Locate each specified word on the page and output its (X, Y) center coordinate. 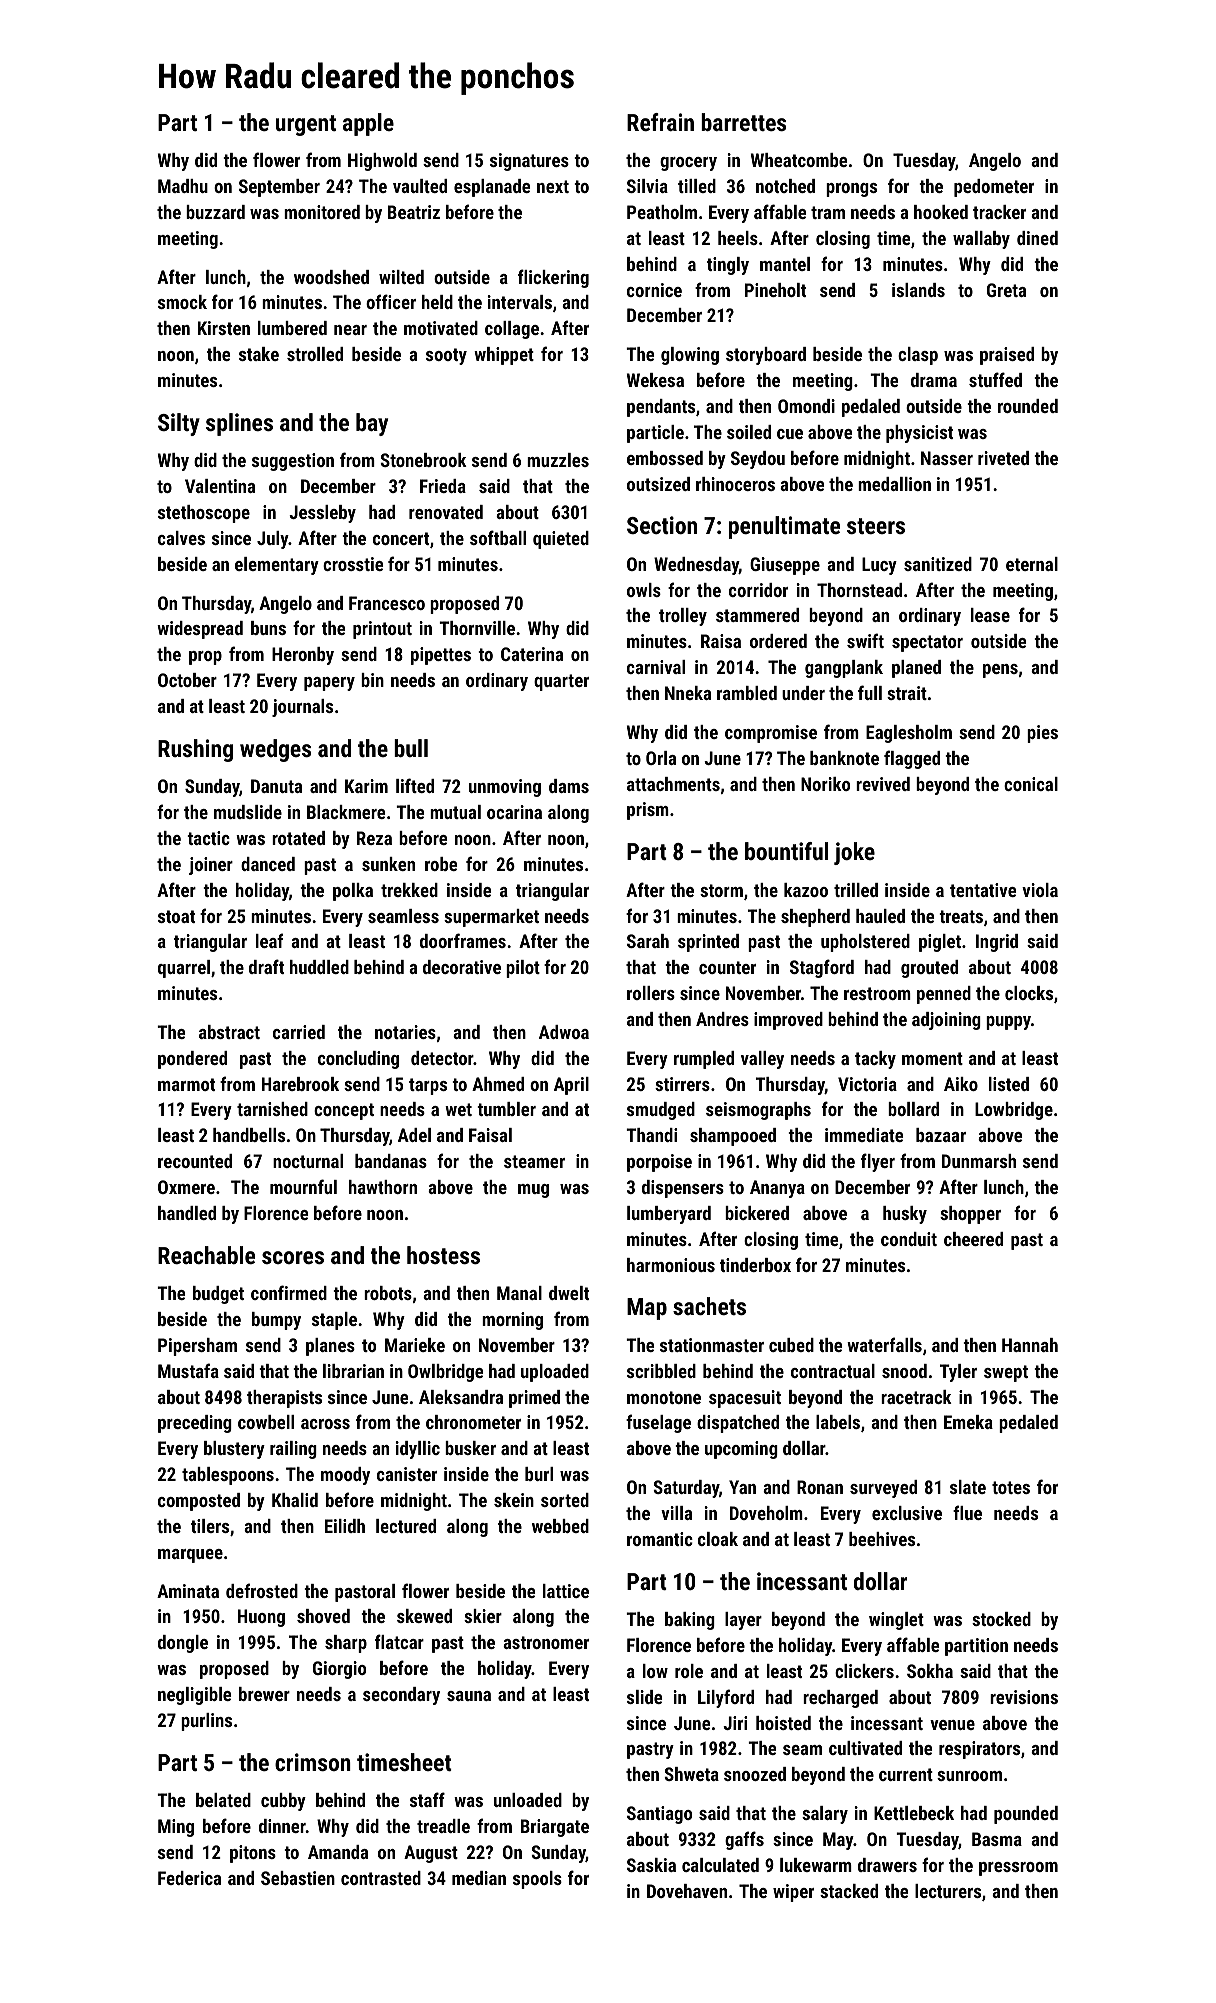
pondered (192, 1060)
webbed (560, 1526)
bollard (913, 1109)
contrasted (381, 1878)
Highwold (382, 162)
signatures (529, 162)
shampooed (733, 1137)
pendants (661, 408)
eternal (1032, 564)
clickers (864, 1671)
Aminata (188, 1591)
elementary (277, 566)
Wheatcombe (799, 160)
